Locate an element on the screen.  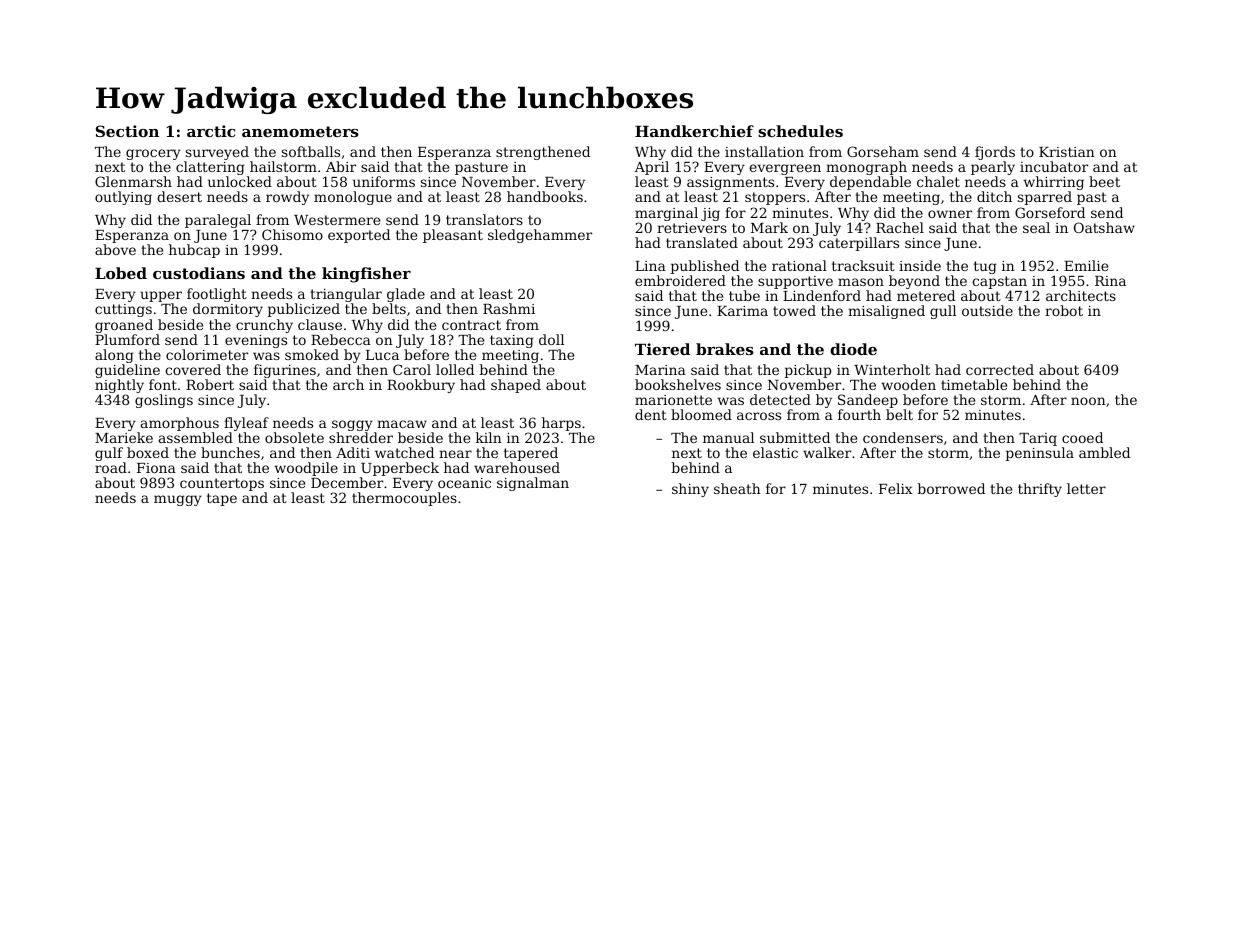
Kristian is located at coordinates (1067, 152).
